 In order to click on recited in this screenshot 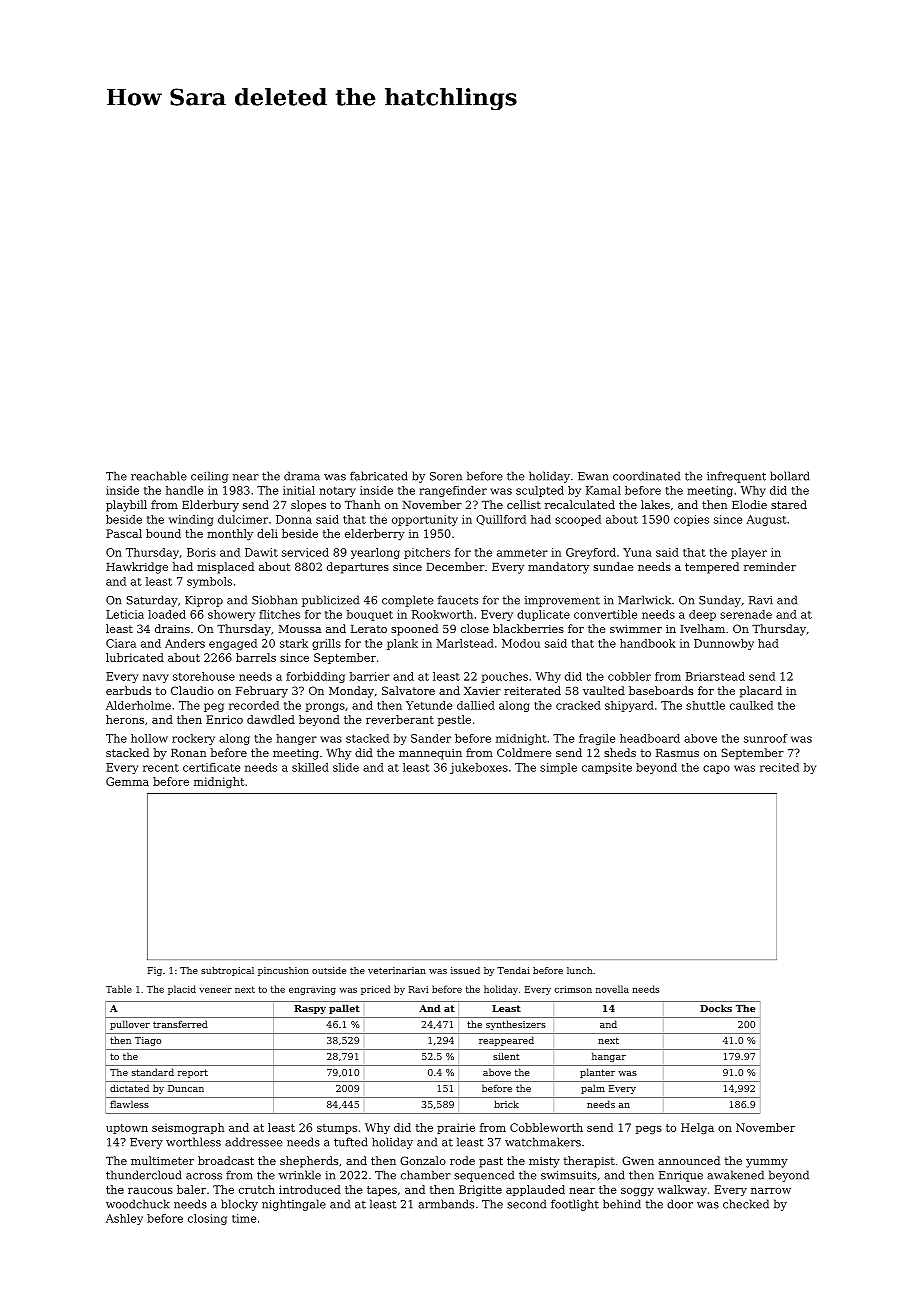, I will do `click(779, 767)`.
